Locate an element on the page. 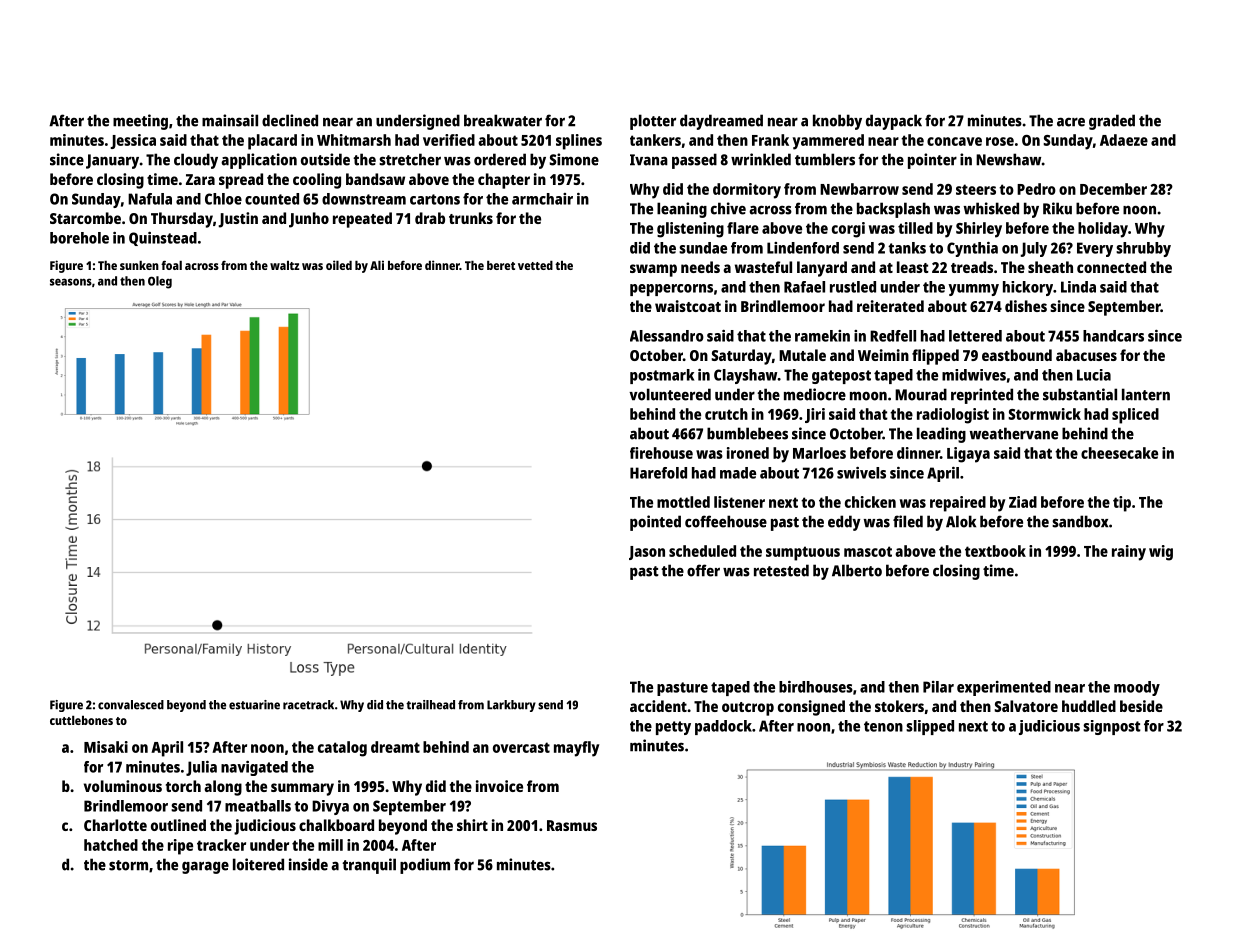  treads is located at coordinates (972, 267).
